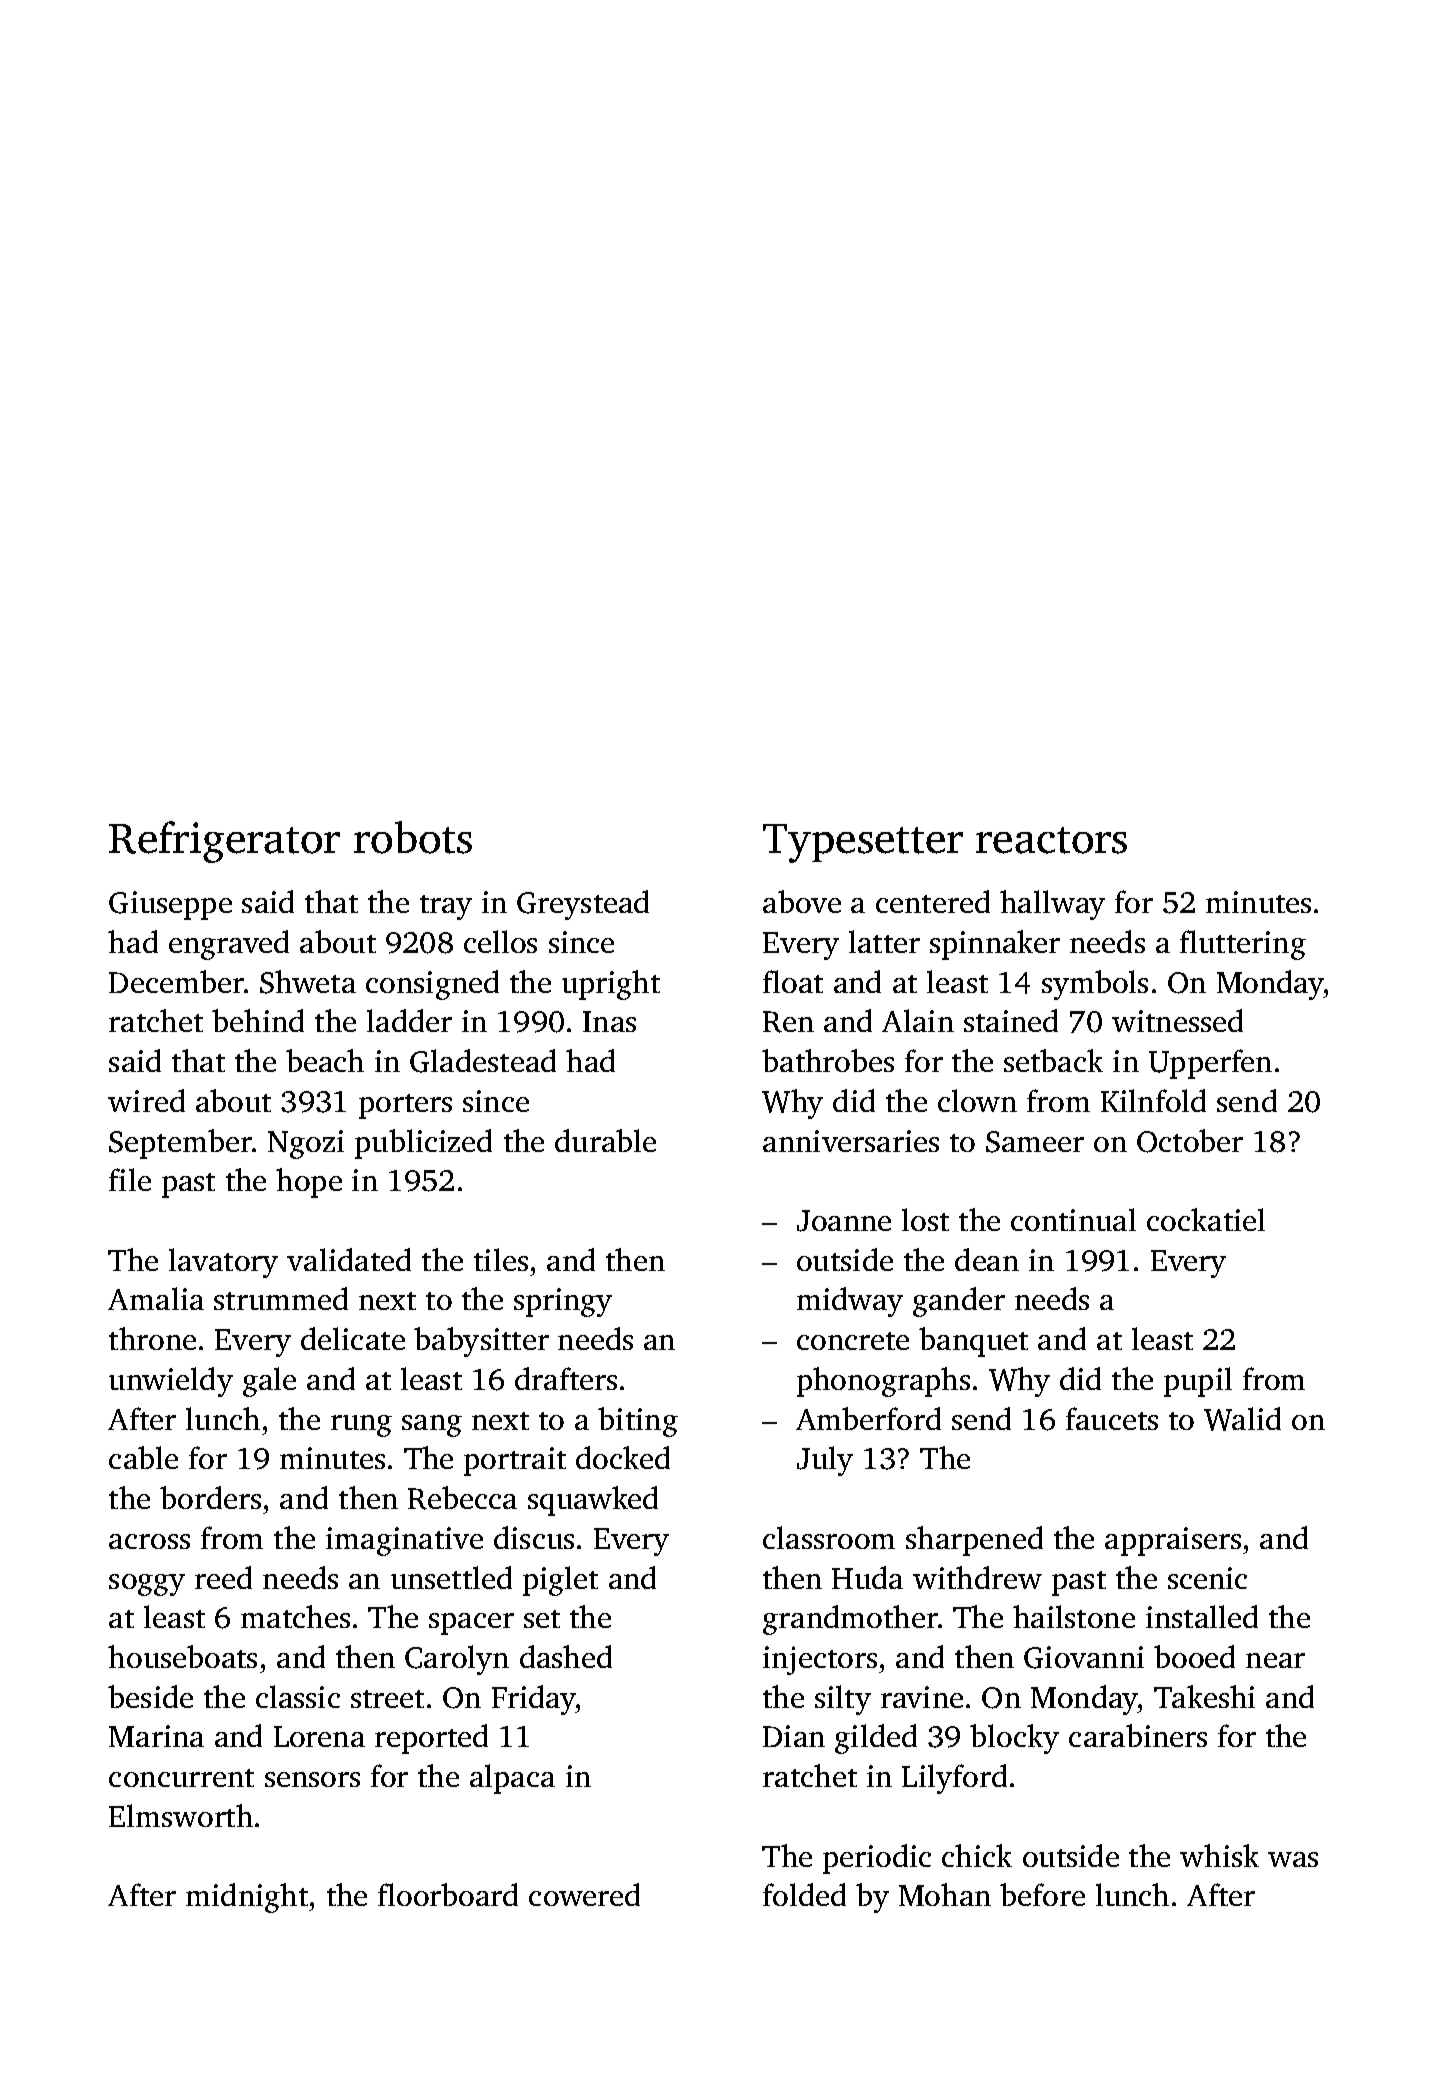  What do you see at coordinates (229, 945) in the document?
I see `engraved` at bounding box center [229, 945].
